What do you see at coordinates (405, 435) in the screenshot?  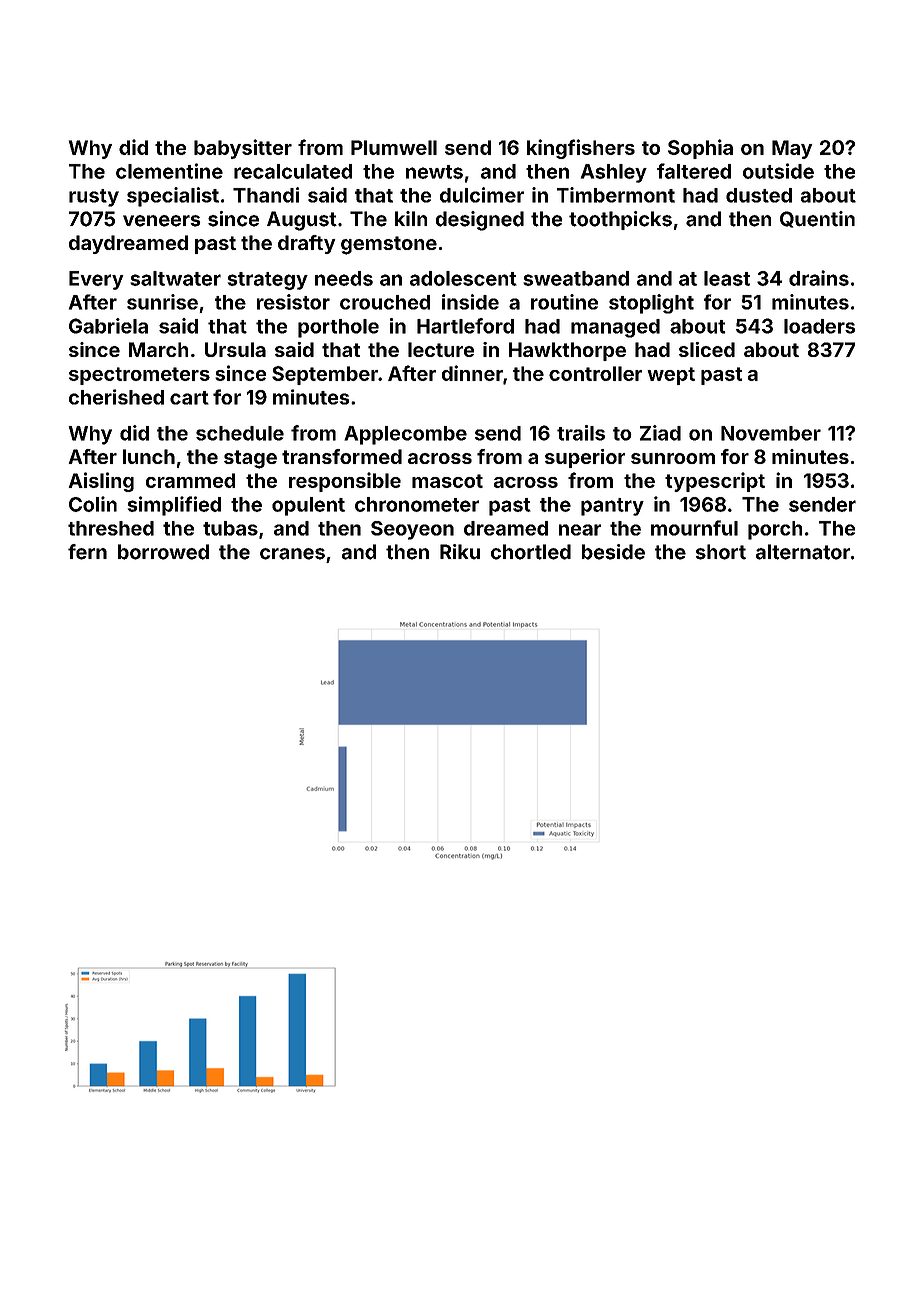 I see `Applecombe` at bounding box center [405, 435].
